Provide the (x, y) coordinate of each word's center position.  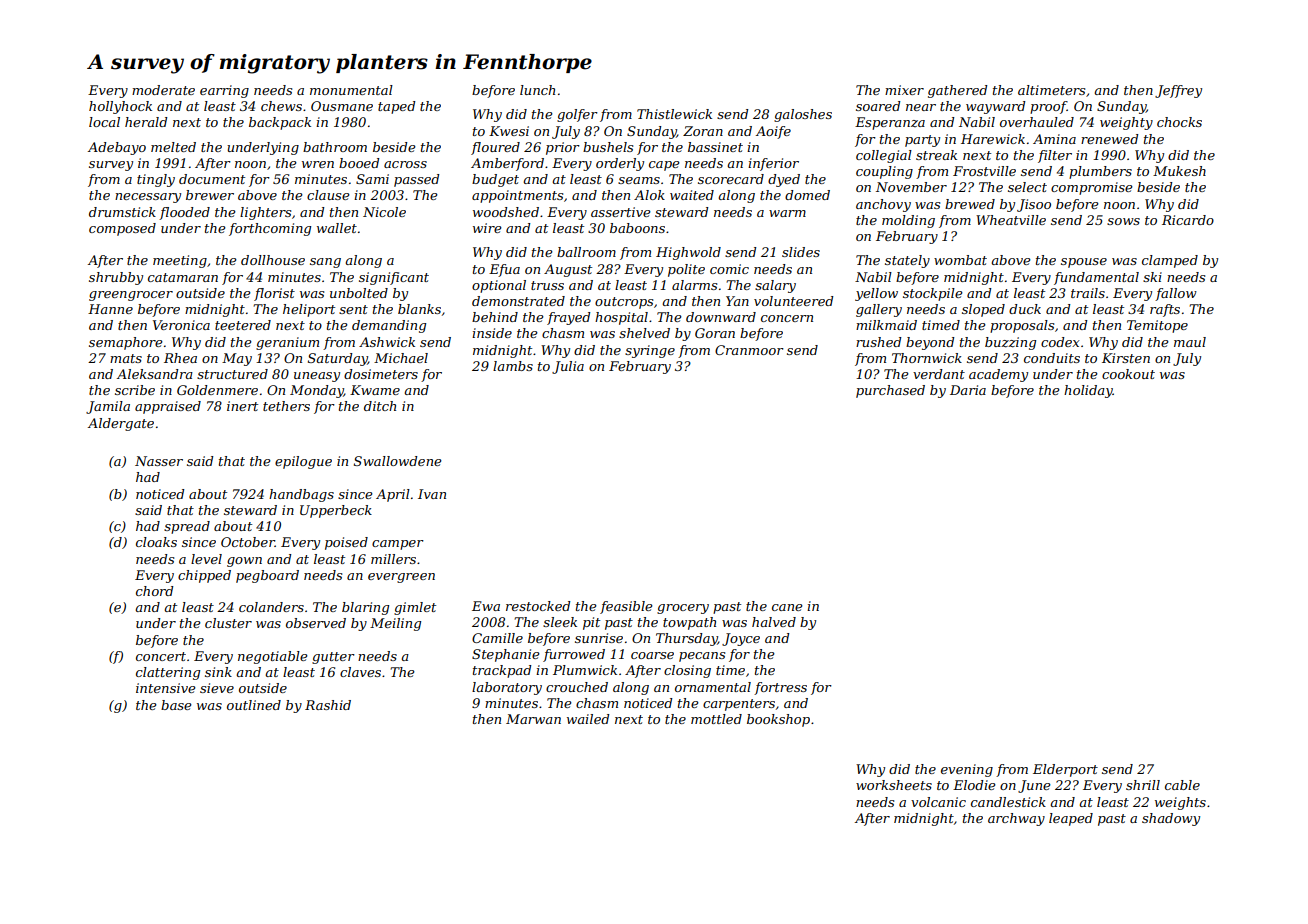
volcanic (938, 802)
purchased (890, 391)
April (393, 495)
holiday (1088, 391)
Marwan (533, 719)
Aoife (773, 132)
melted (173, 147)
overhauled (1037, 122)
